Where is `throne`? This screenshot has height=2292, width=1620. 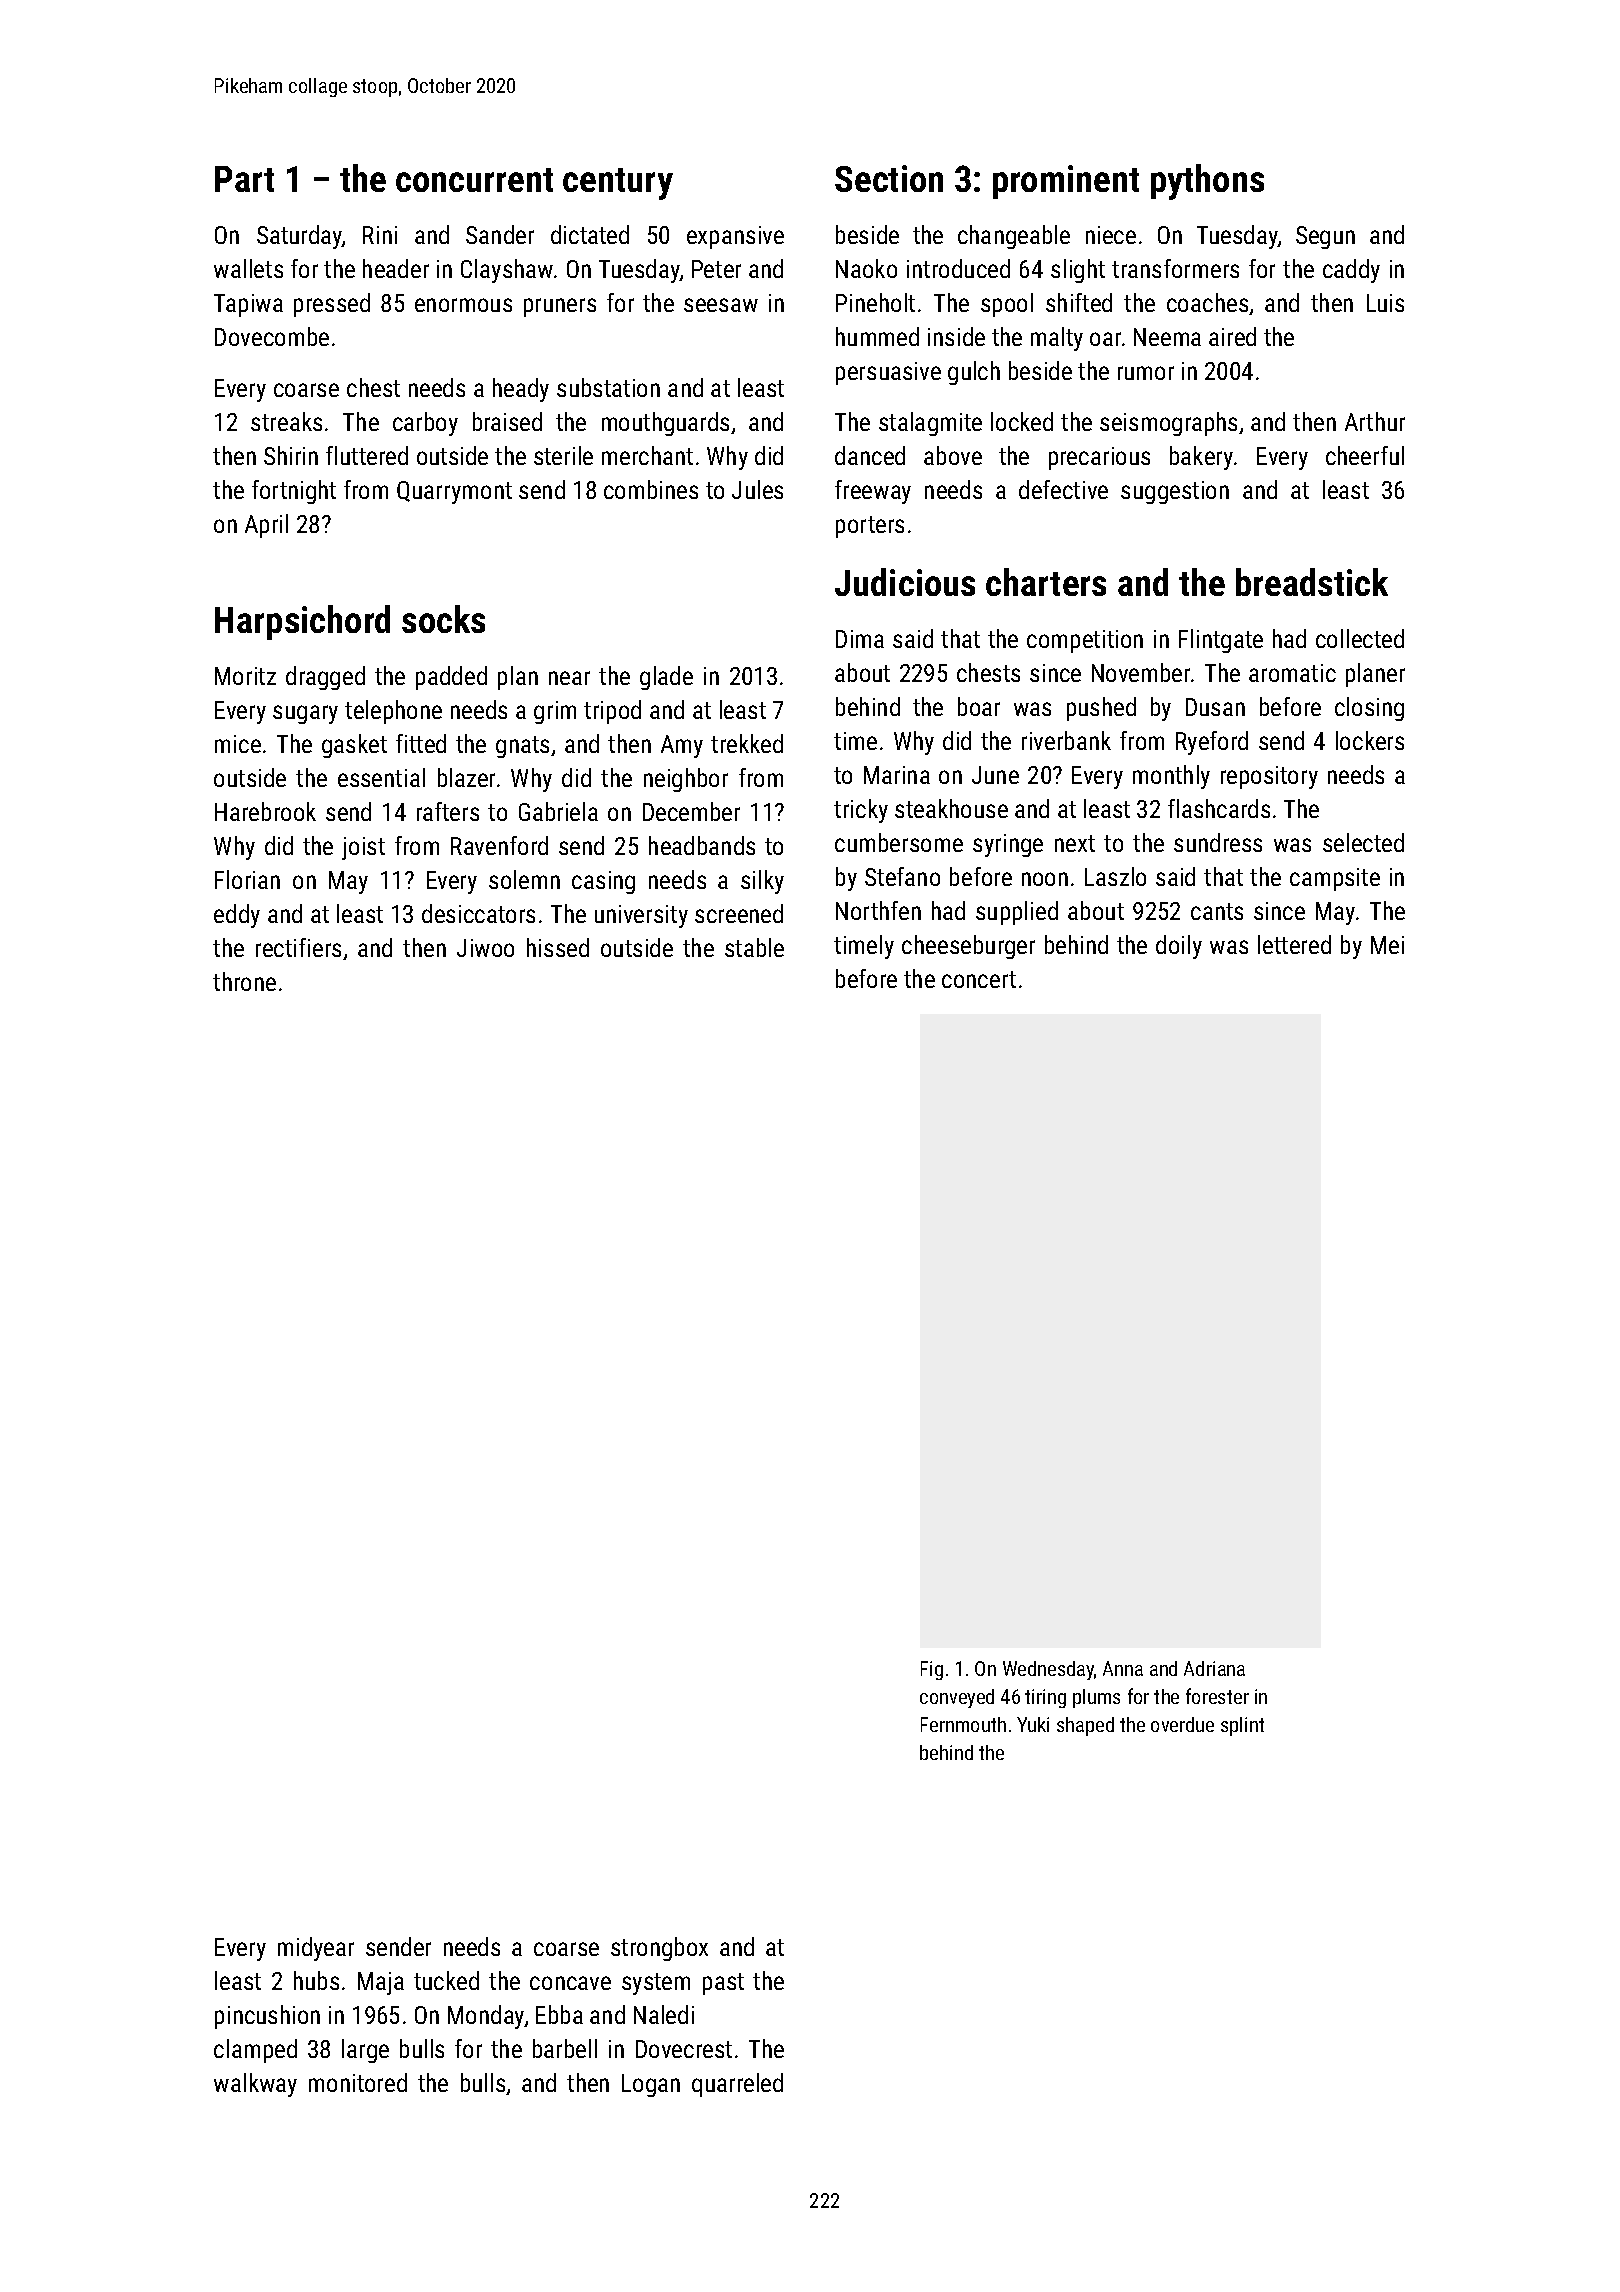
throne is located at coordinates (244, 981).
